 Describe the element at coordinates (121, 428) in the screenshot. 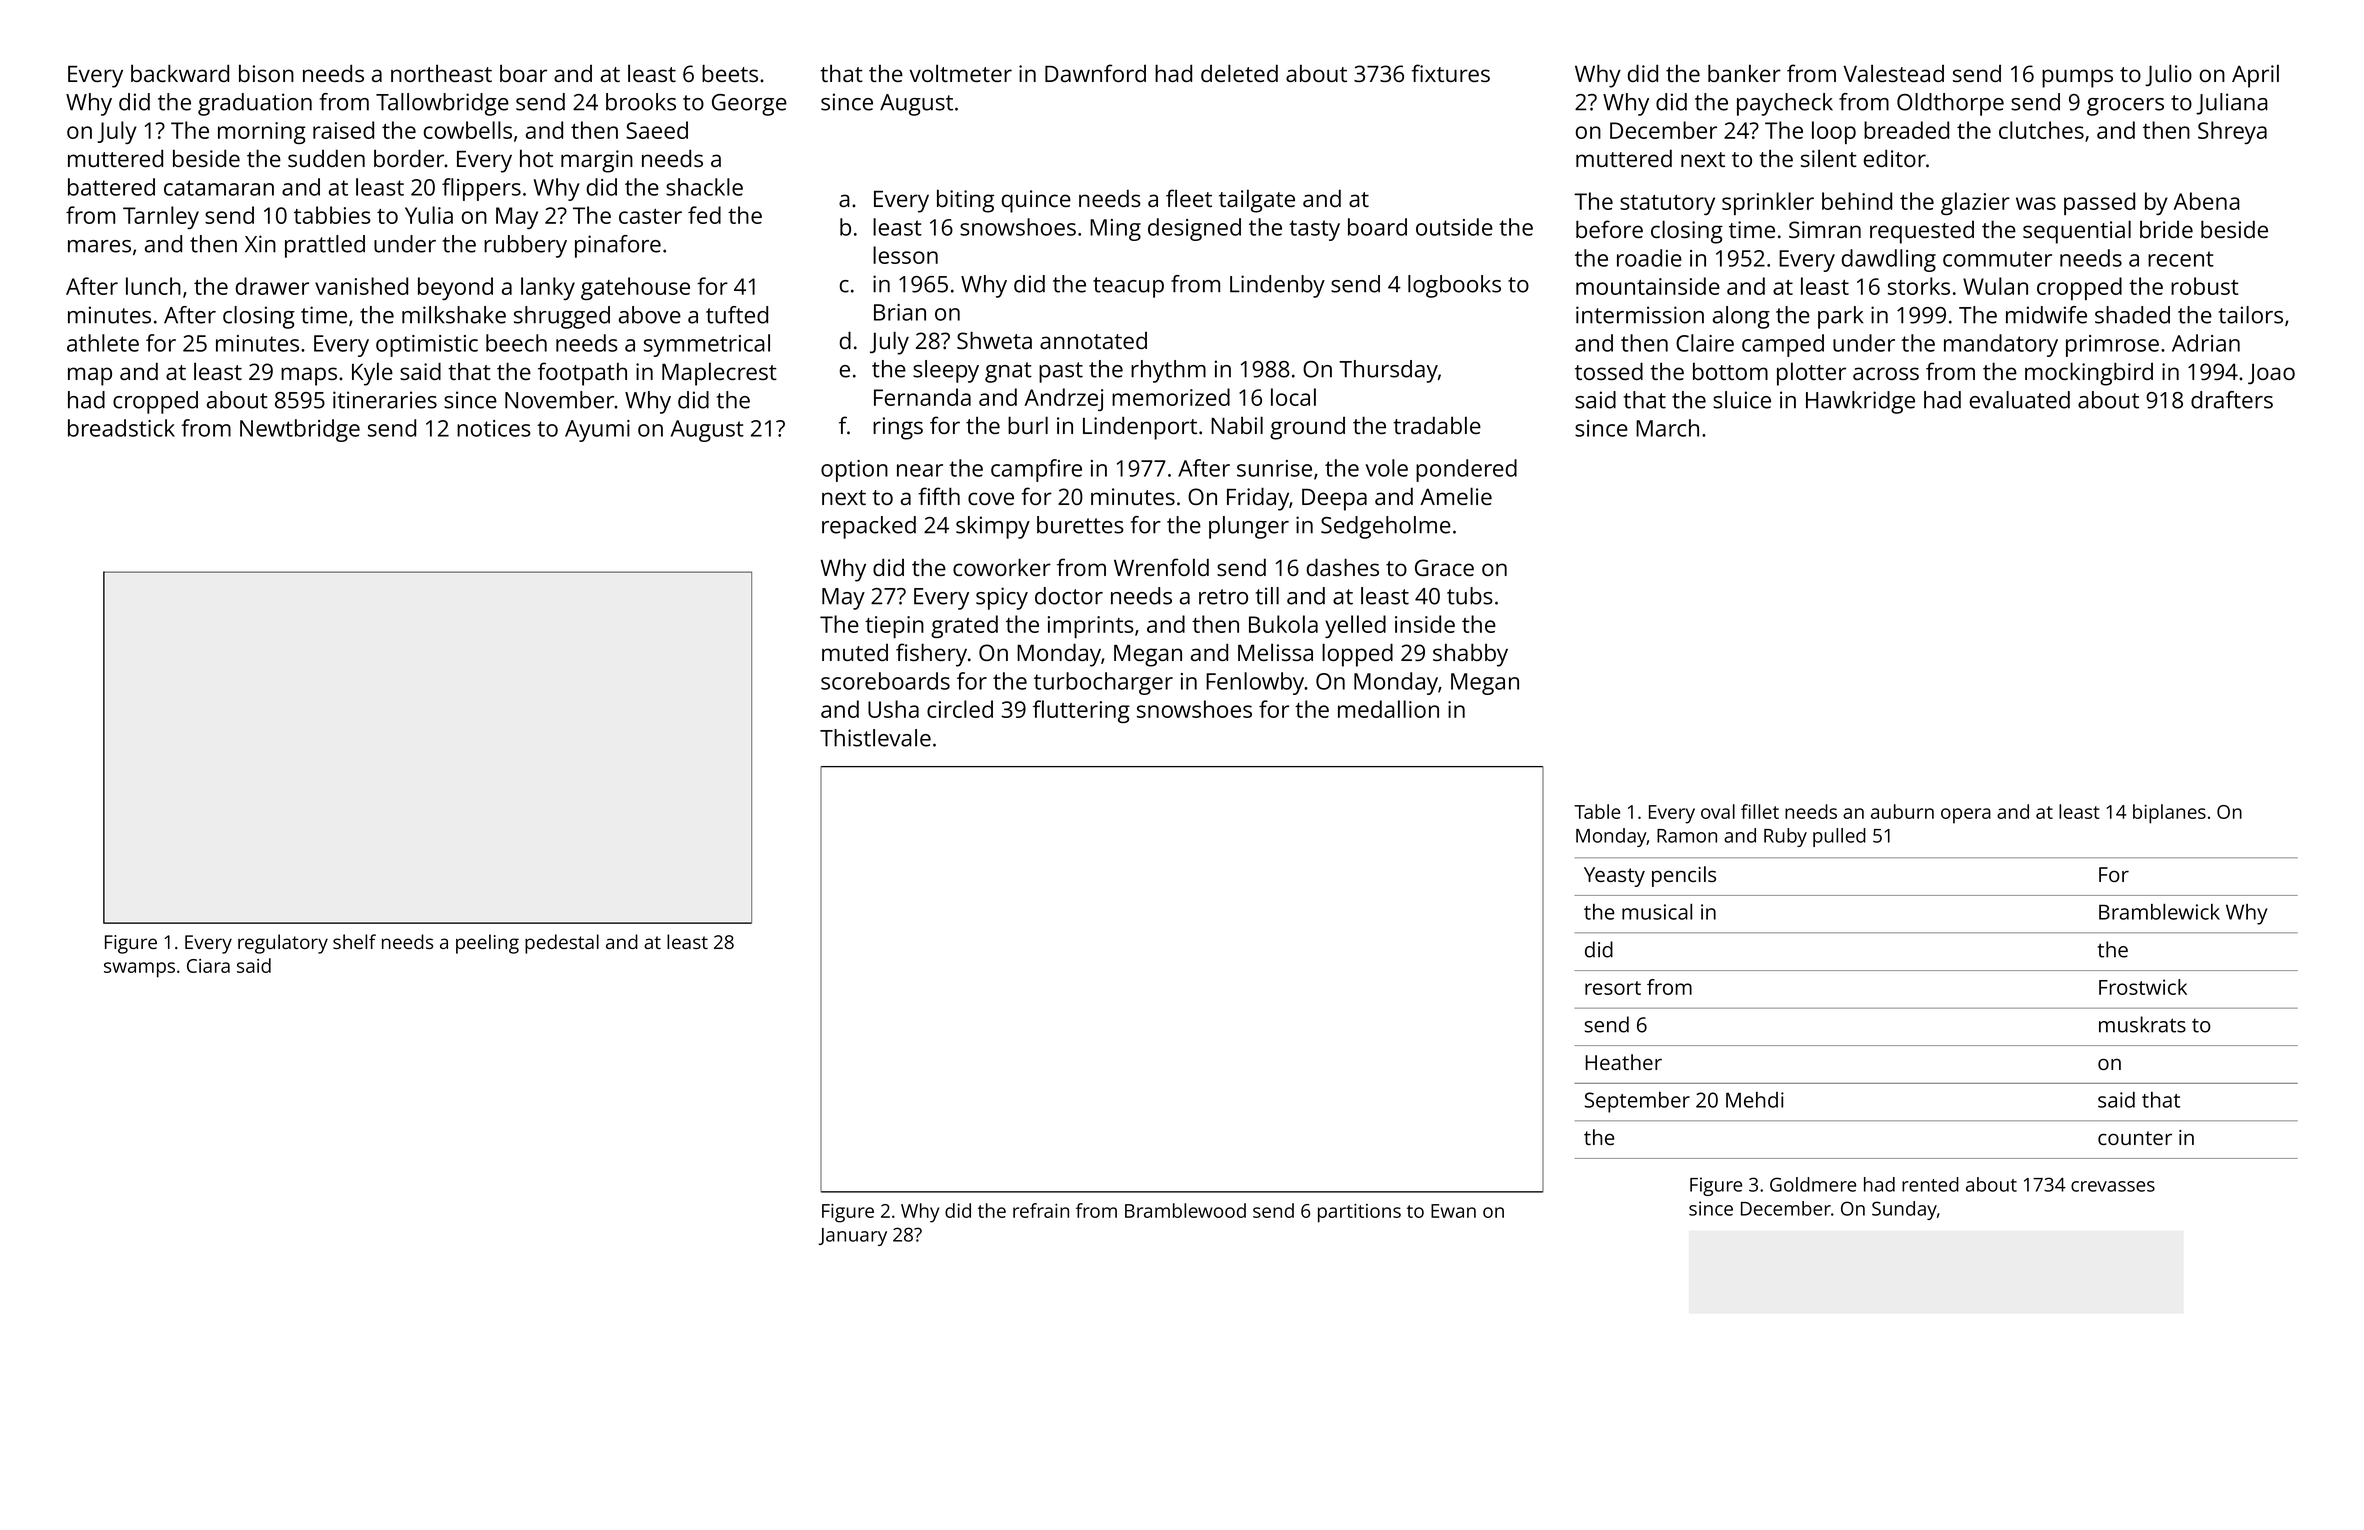

I see `breadstick` at that location.
